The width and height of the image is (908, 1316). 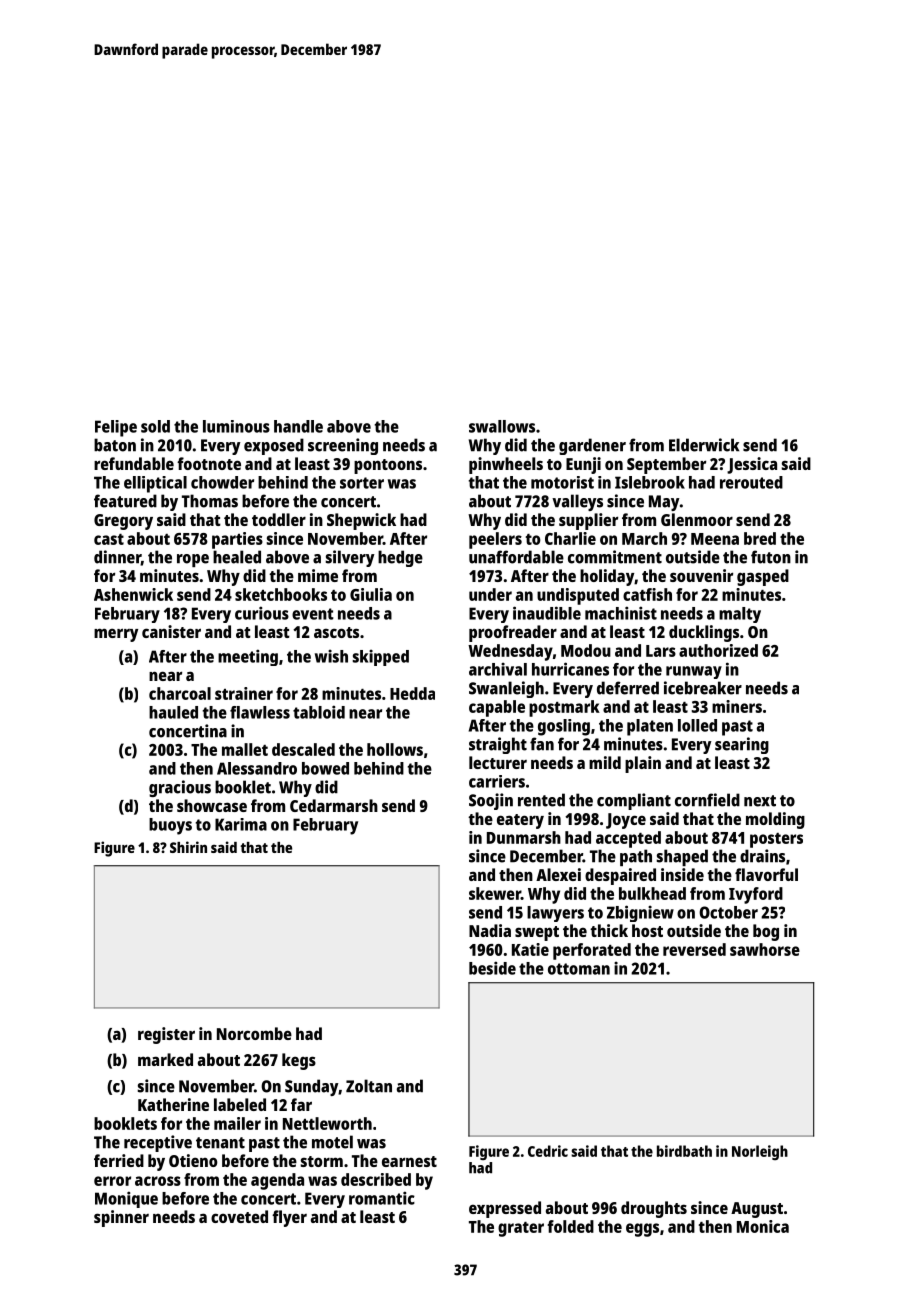 What do you see at coordinates (684, 1151) in the image?
I see `birdbath` at bounding box center [684, 1151].
